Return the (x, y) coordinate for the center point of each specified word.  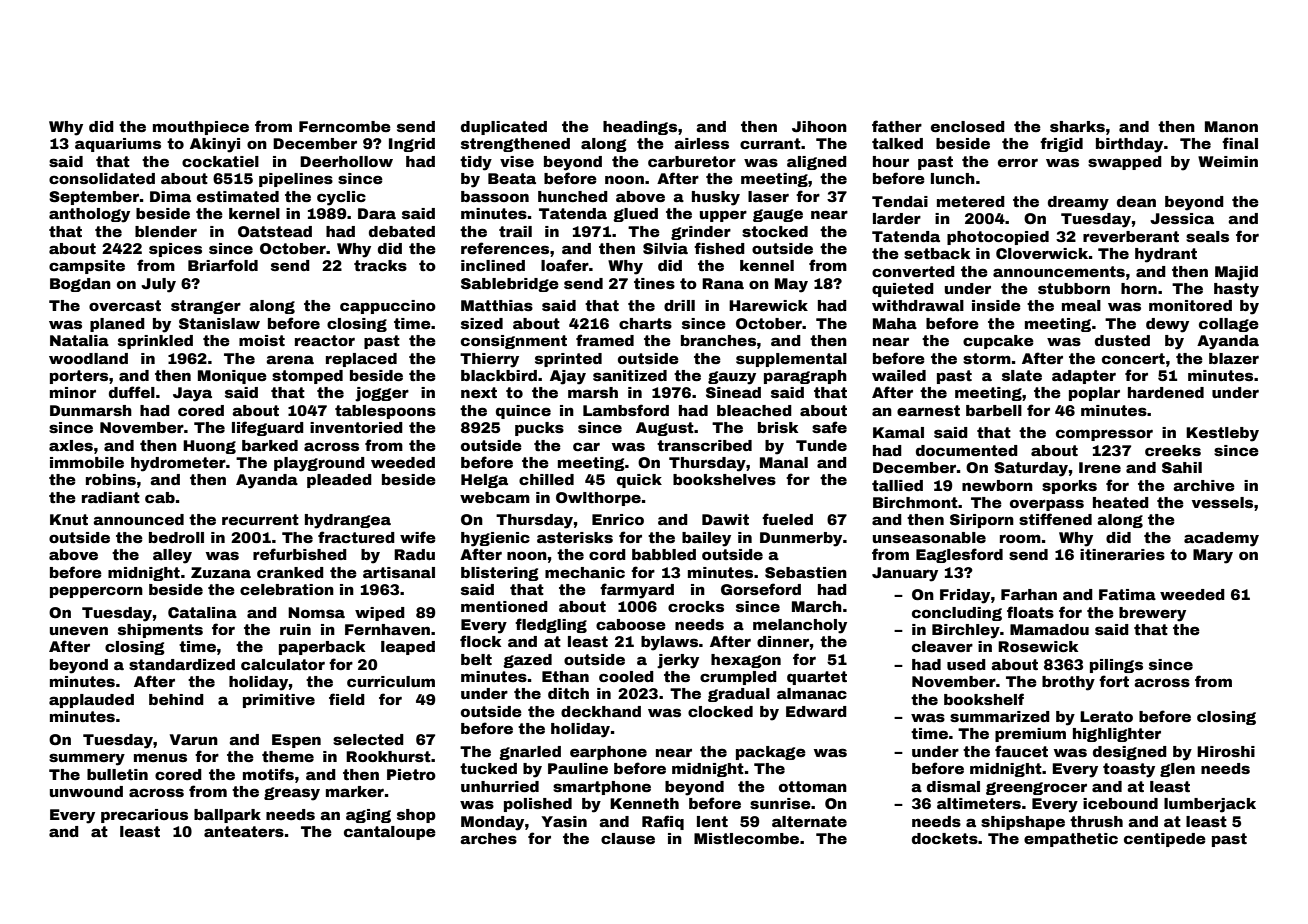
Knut (69, 519)
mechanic (585, 572)
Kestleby (1222, 434)
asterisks (575, 537)
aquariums (118, 145)
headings (640, 128)
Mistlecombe (746, 838)
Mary (1213, 556)
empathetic (1071, 840)
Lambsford (626, 410)
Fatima (1127, 594)
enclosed (968, 126)
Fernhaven (387, 629)
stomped (307, 377)
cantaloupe (390, 833)
